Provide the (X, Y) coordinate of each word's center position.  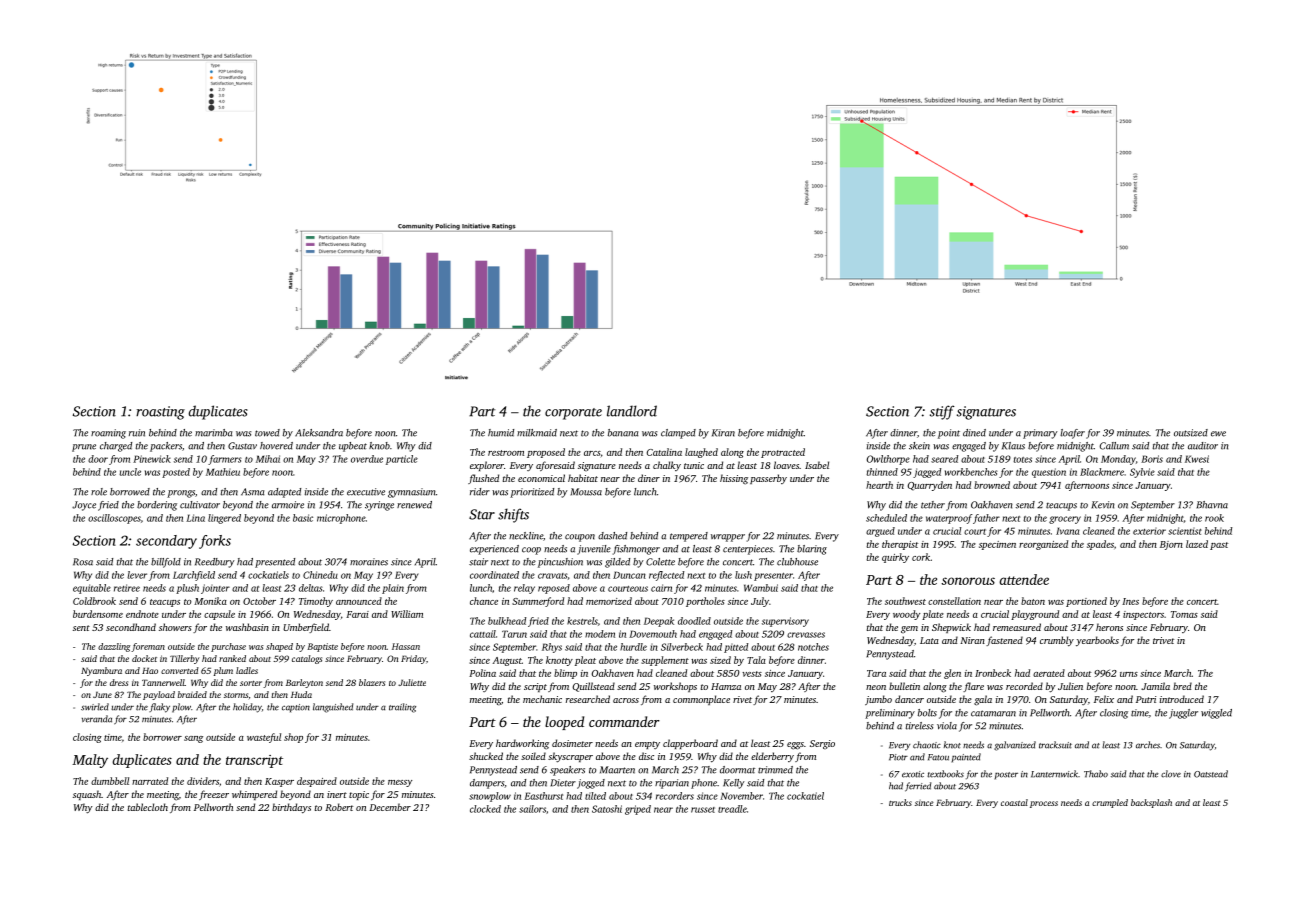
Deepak (659, 622)
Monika (210, 601)
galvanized (1015, 746)
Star (482, 514)
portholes (705, 602)
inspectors (1143, 615)
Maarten (617, 770)
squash (87, 795)
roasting (160, 413)
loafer (1072, 434)
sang (193, 739)
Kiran (723, 433)
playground (1035, 615)
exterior (1149, 531)
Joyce (84, 506)
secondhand (131, 627)
